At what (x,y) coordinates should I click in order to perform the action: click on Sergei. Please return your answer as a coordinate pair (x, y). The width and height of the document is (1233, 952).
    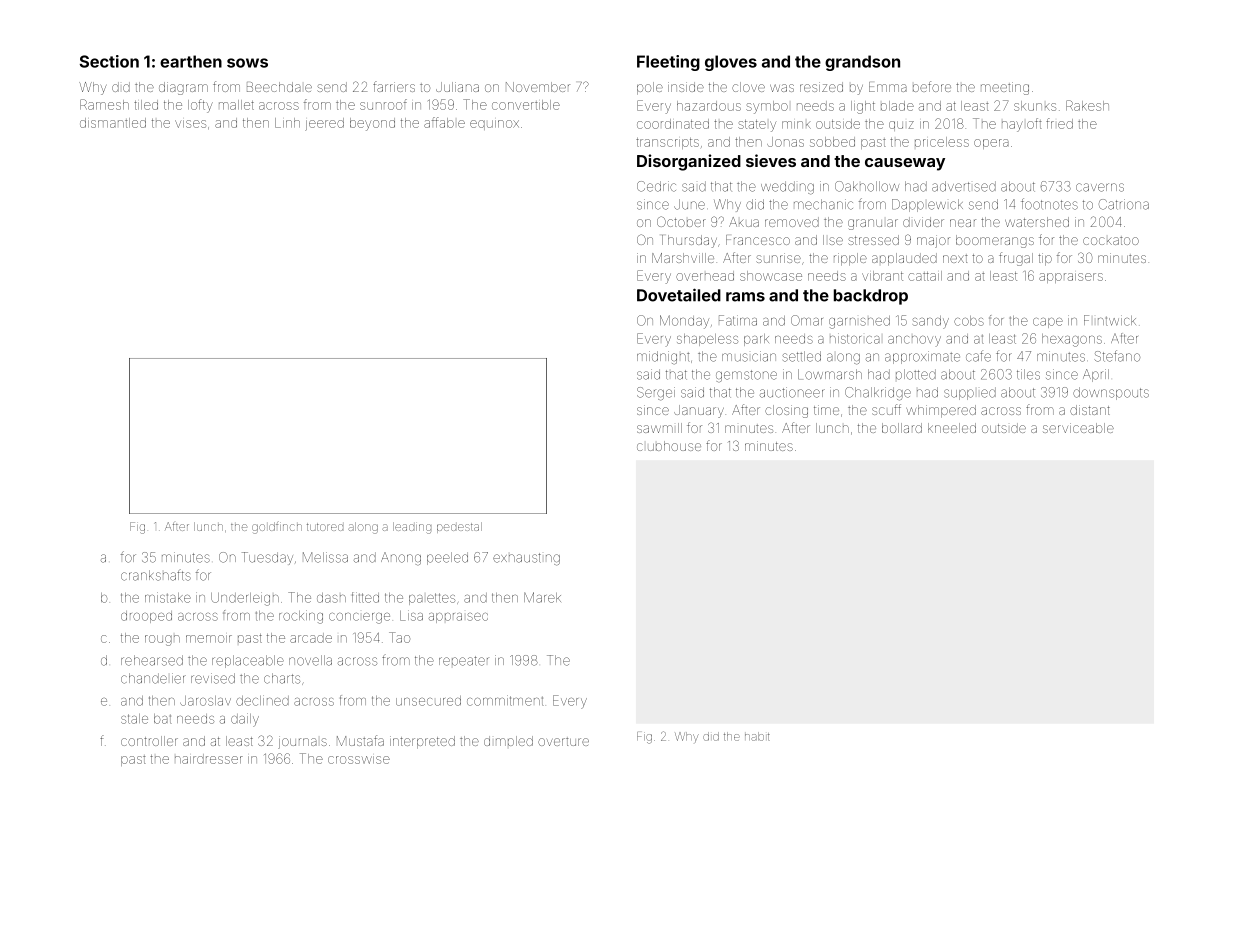
    Looking at the image, I should click on (656, 394).
